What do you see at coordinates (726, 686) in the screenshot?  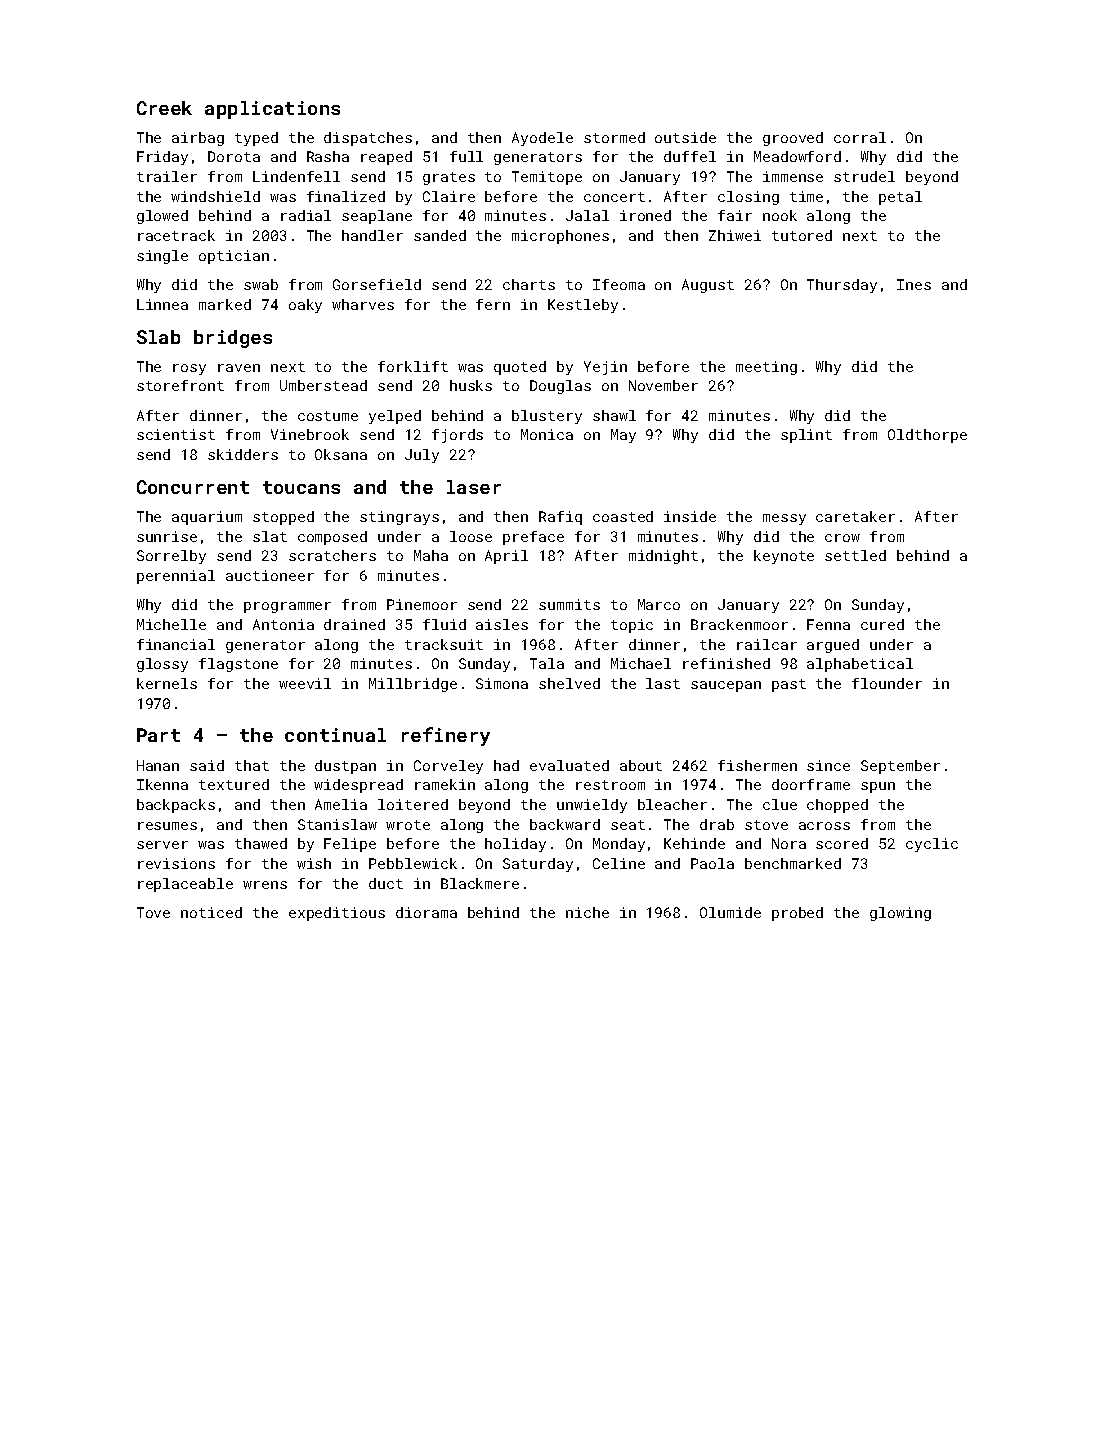 I see `saucepan` at bounding box center [726, 686].
